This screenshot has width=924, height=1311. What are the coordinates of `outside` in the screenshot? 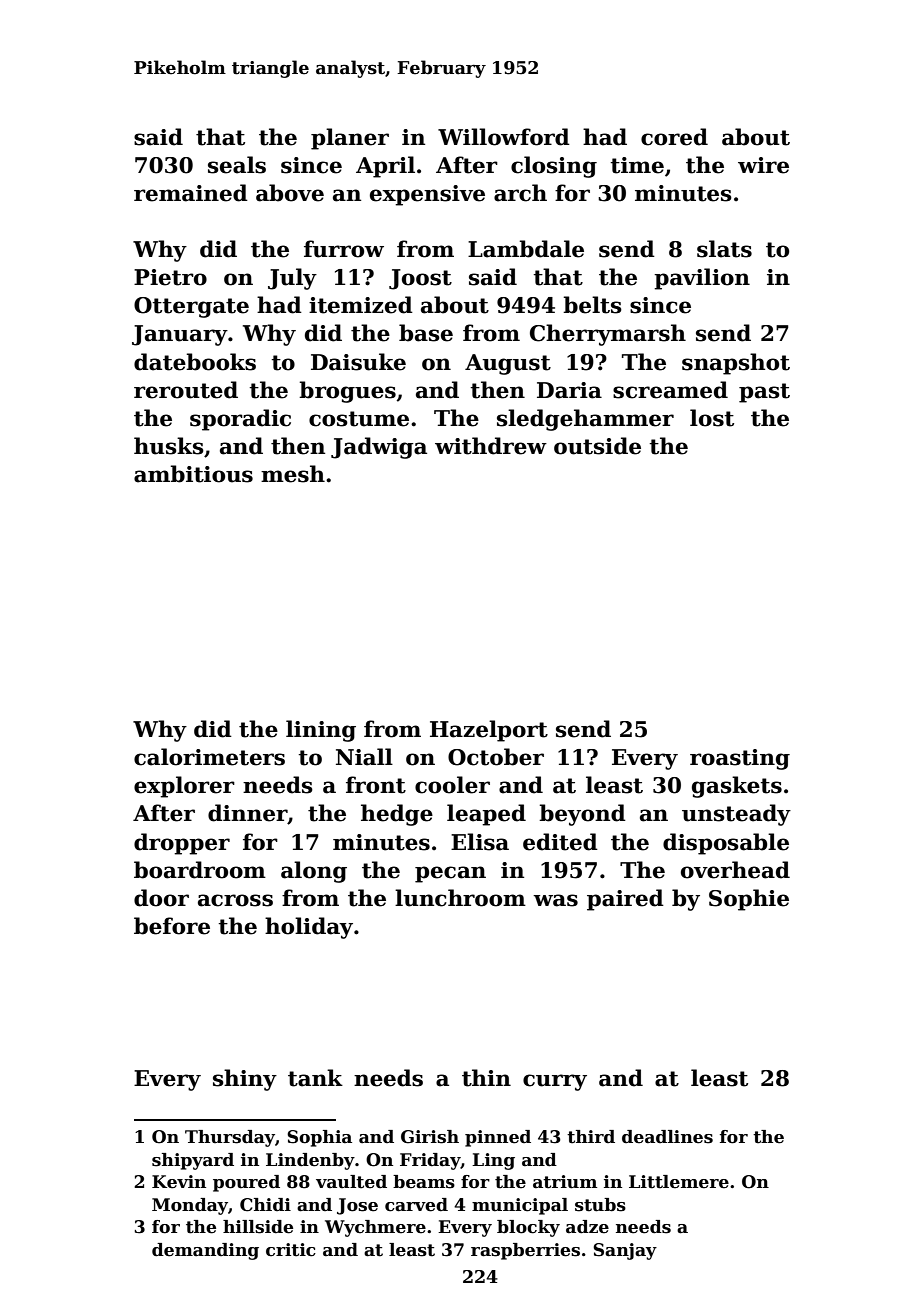 It's located at (597, 446).
